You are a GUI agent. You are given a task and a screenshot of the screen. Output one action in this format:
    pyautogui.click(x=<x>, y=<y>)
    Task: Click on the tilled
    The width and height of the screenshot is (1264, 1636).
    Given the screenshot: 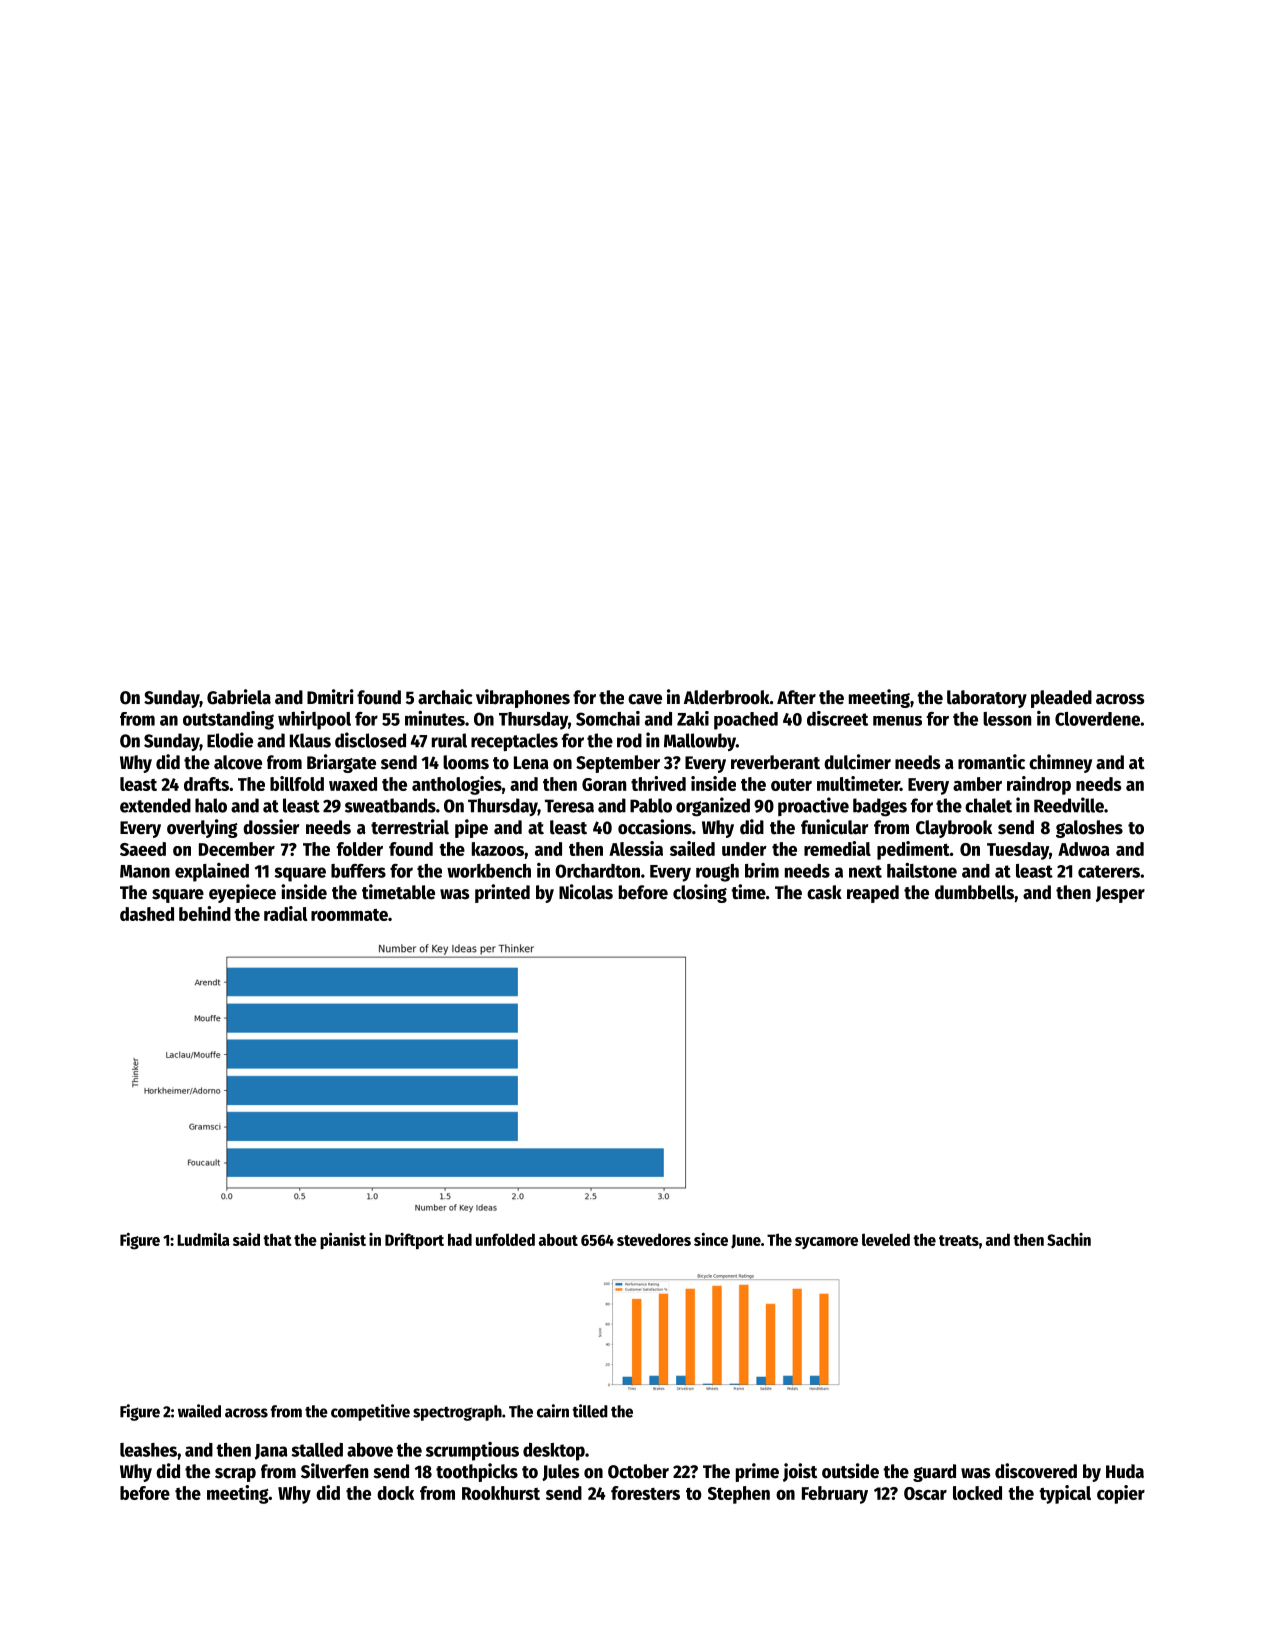 What is the action you would take?
    pyautogui.click(x=590, y=1411)
